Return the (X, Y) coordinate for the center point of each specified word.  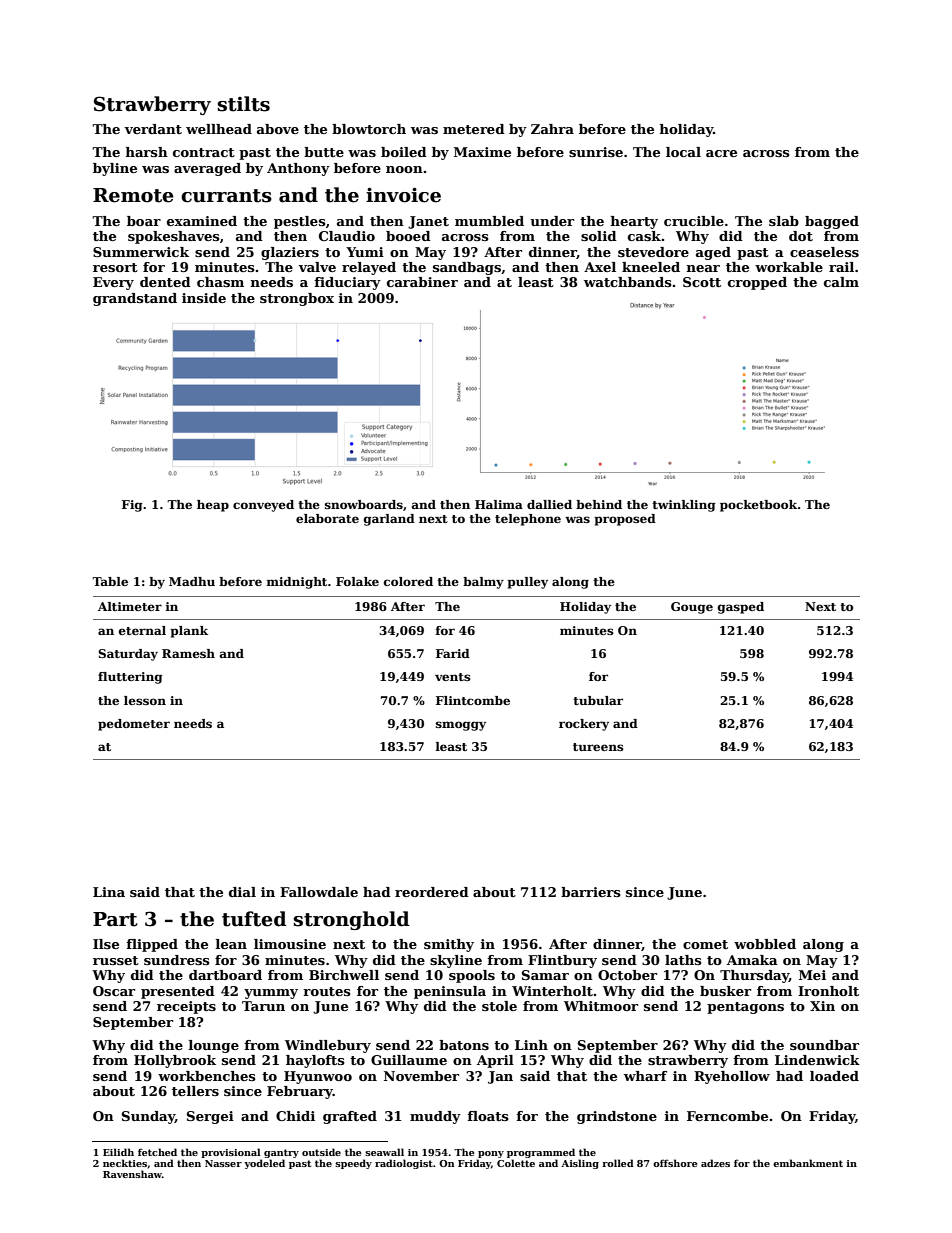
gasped (740, 608)
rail (841, 267)
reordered (432, 892)
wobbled (765, 944)
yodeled (264, 1164)
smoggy (461, 726)
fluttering (130, 678)
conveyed (263, 506)
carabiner (422, 282)
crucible (694, 221)
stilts (244, 104)
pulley (527, 583)
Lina (109, 892)
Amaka (752, 960)
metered (474, 129)
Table (110, 581)
